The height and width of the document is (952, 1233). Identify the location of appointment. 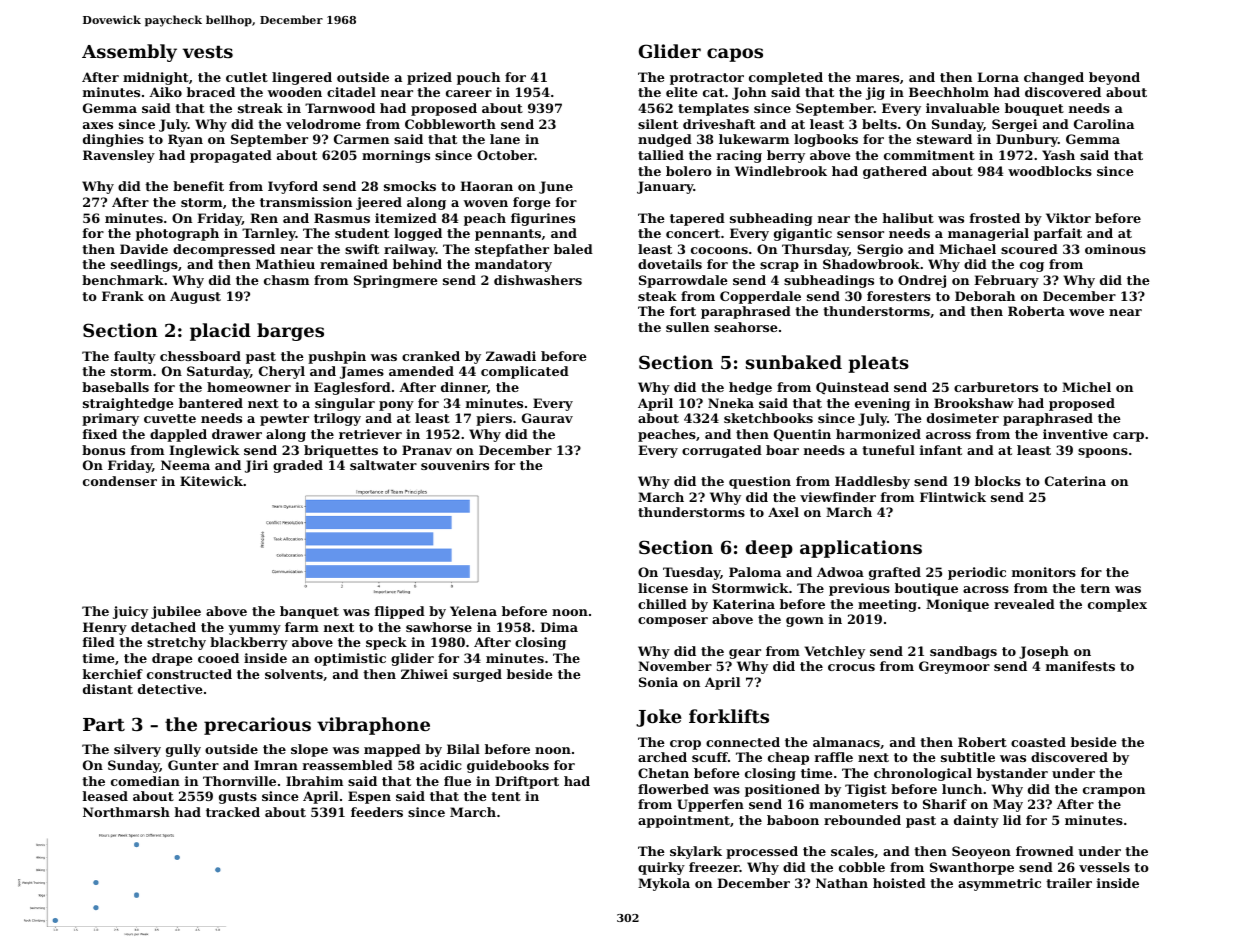
(684, 821).
